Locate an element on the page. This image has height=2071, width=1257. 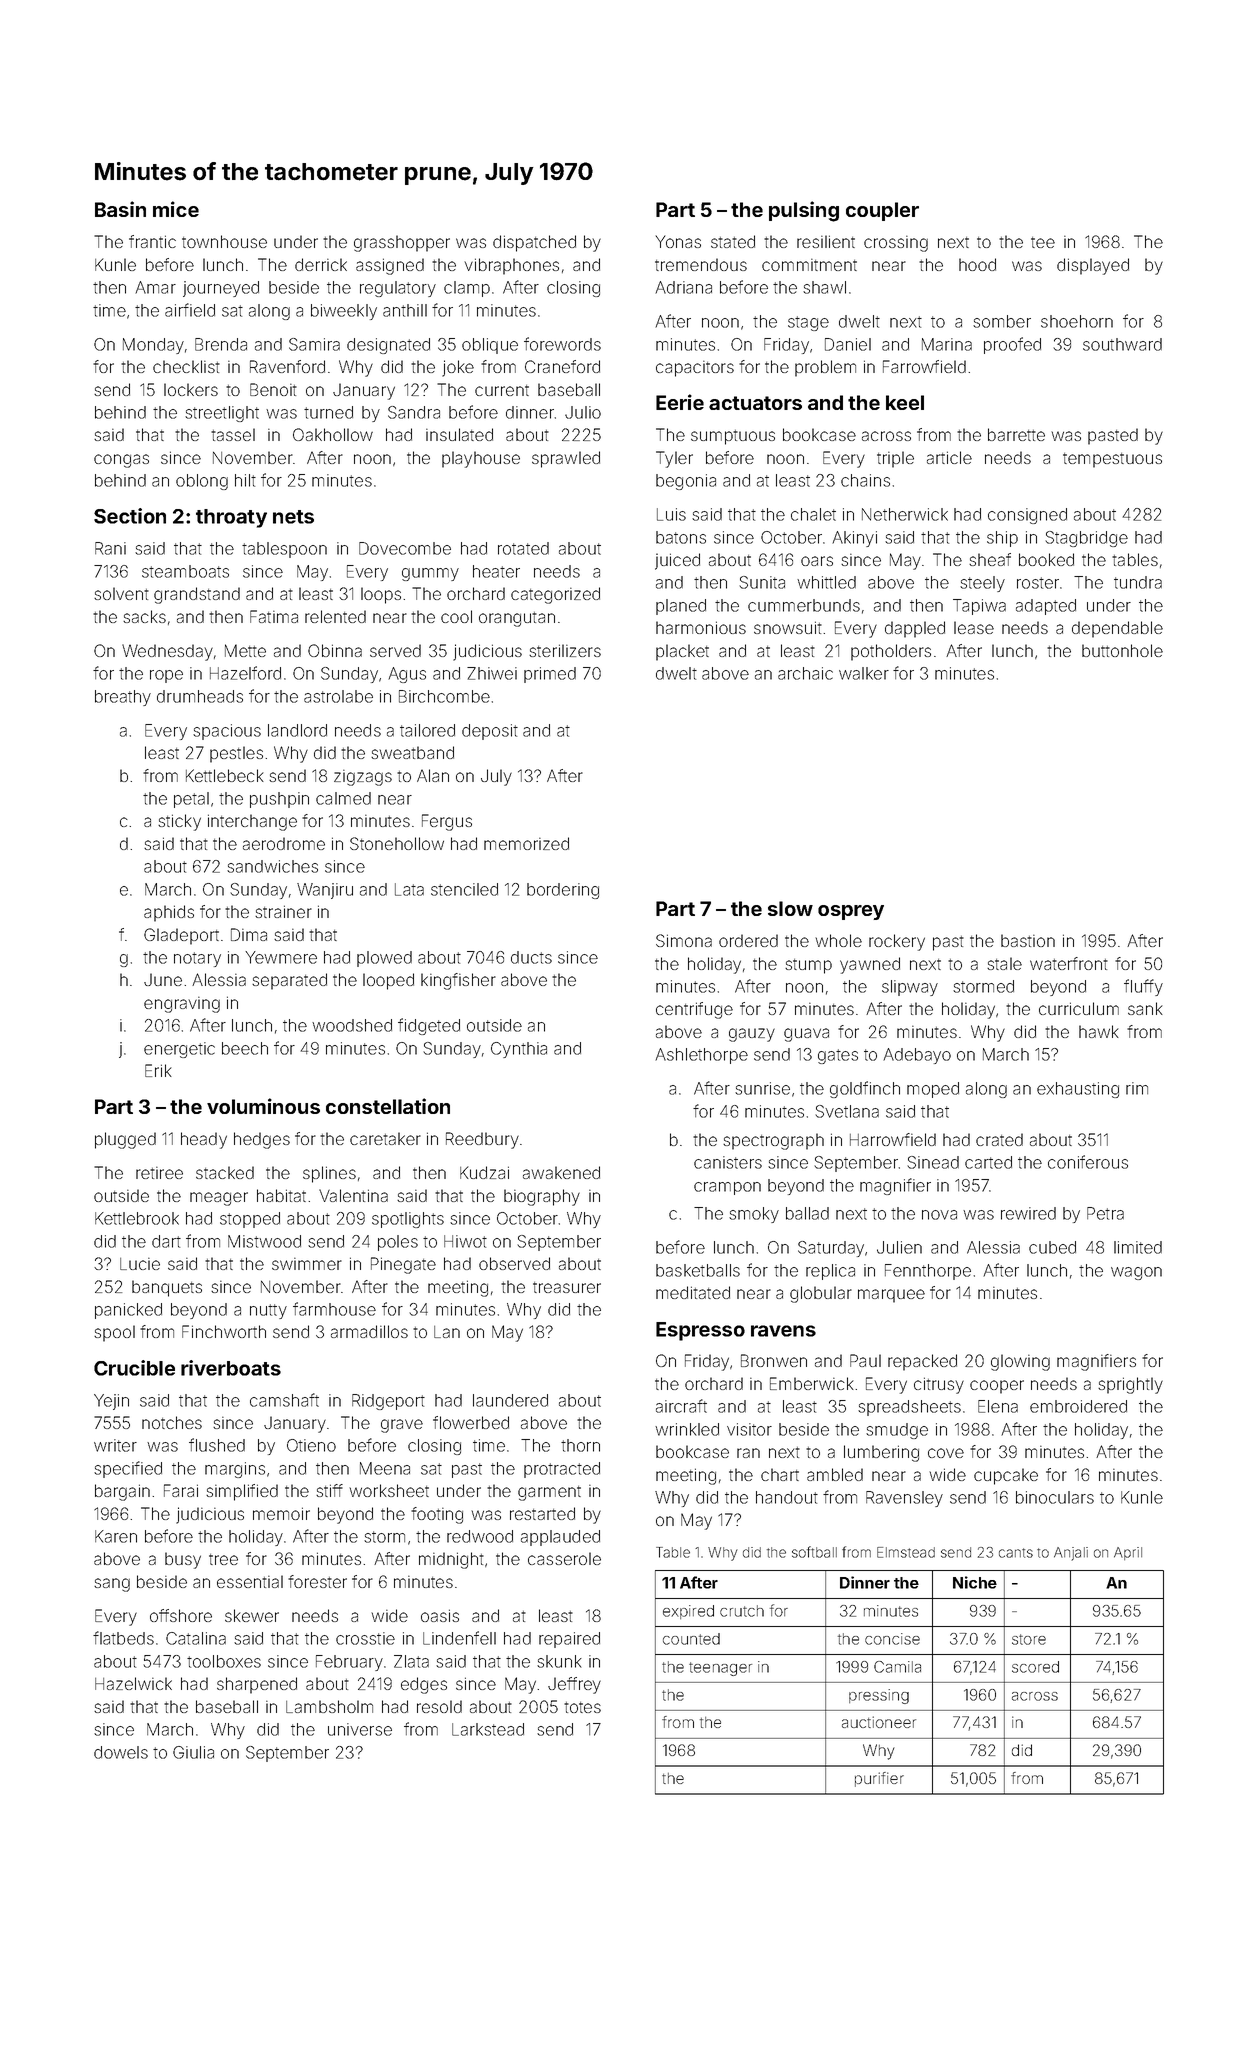
Monday is located at coordinates (153, 346).
